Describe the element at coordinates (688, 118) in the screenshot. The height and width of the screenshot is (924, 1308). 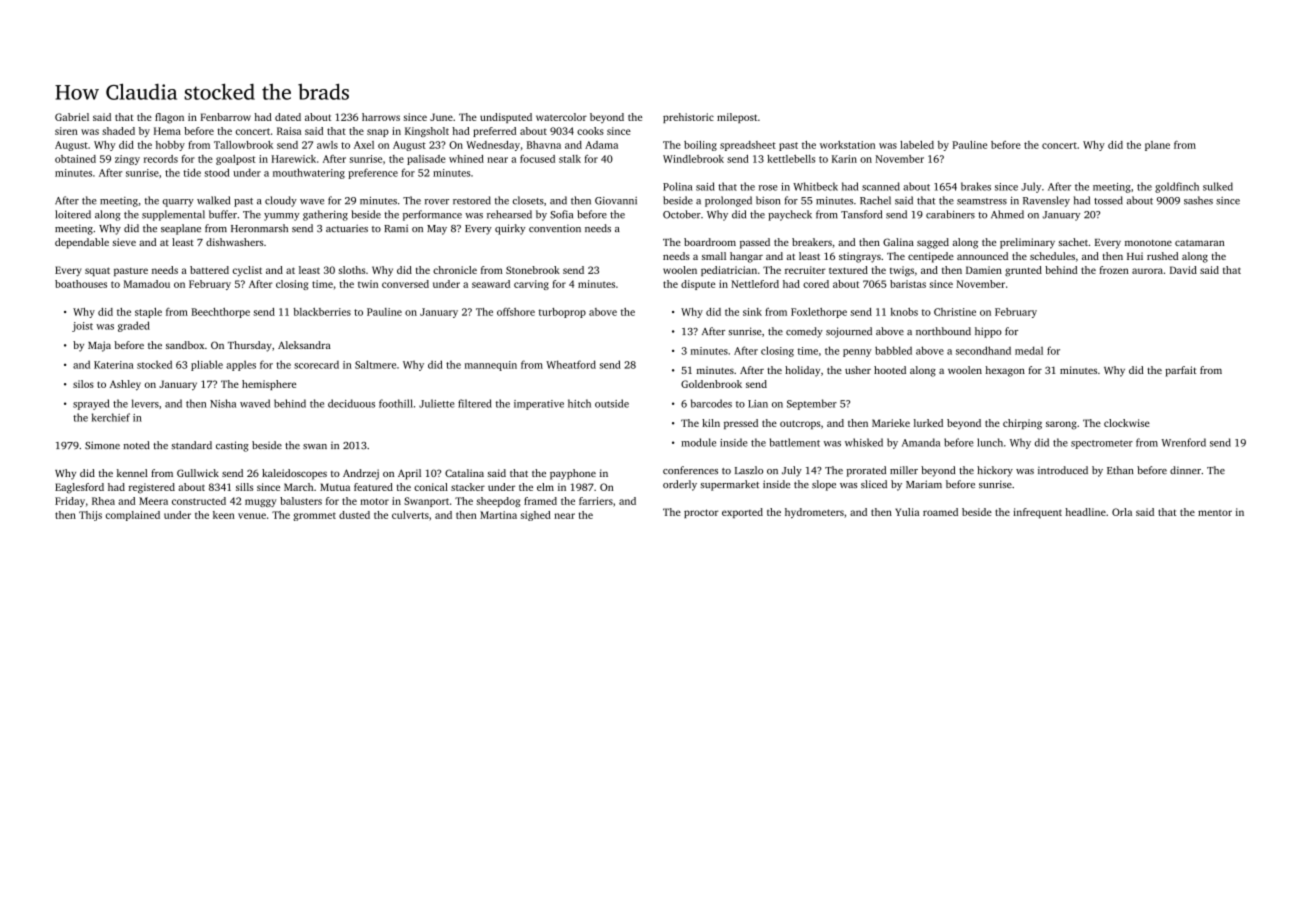
I see `prehistoric` at that location.
